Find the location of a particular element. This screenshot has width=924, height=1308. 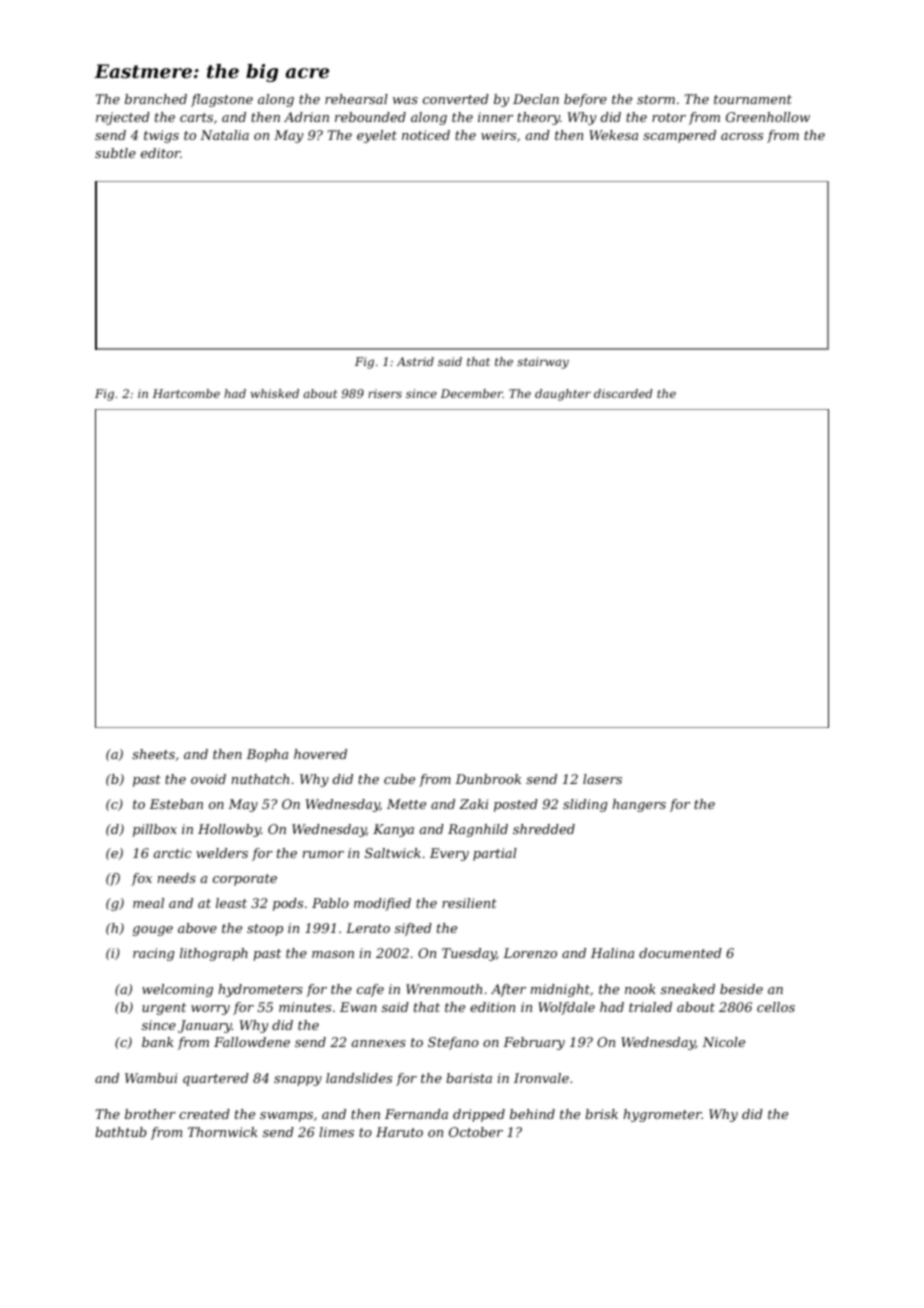

Astrid is located at coordinates (415, 361).
